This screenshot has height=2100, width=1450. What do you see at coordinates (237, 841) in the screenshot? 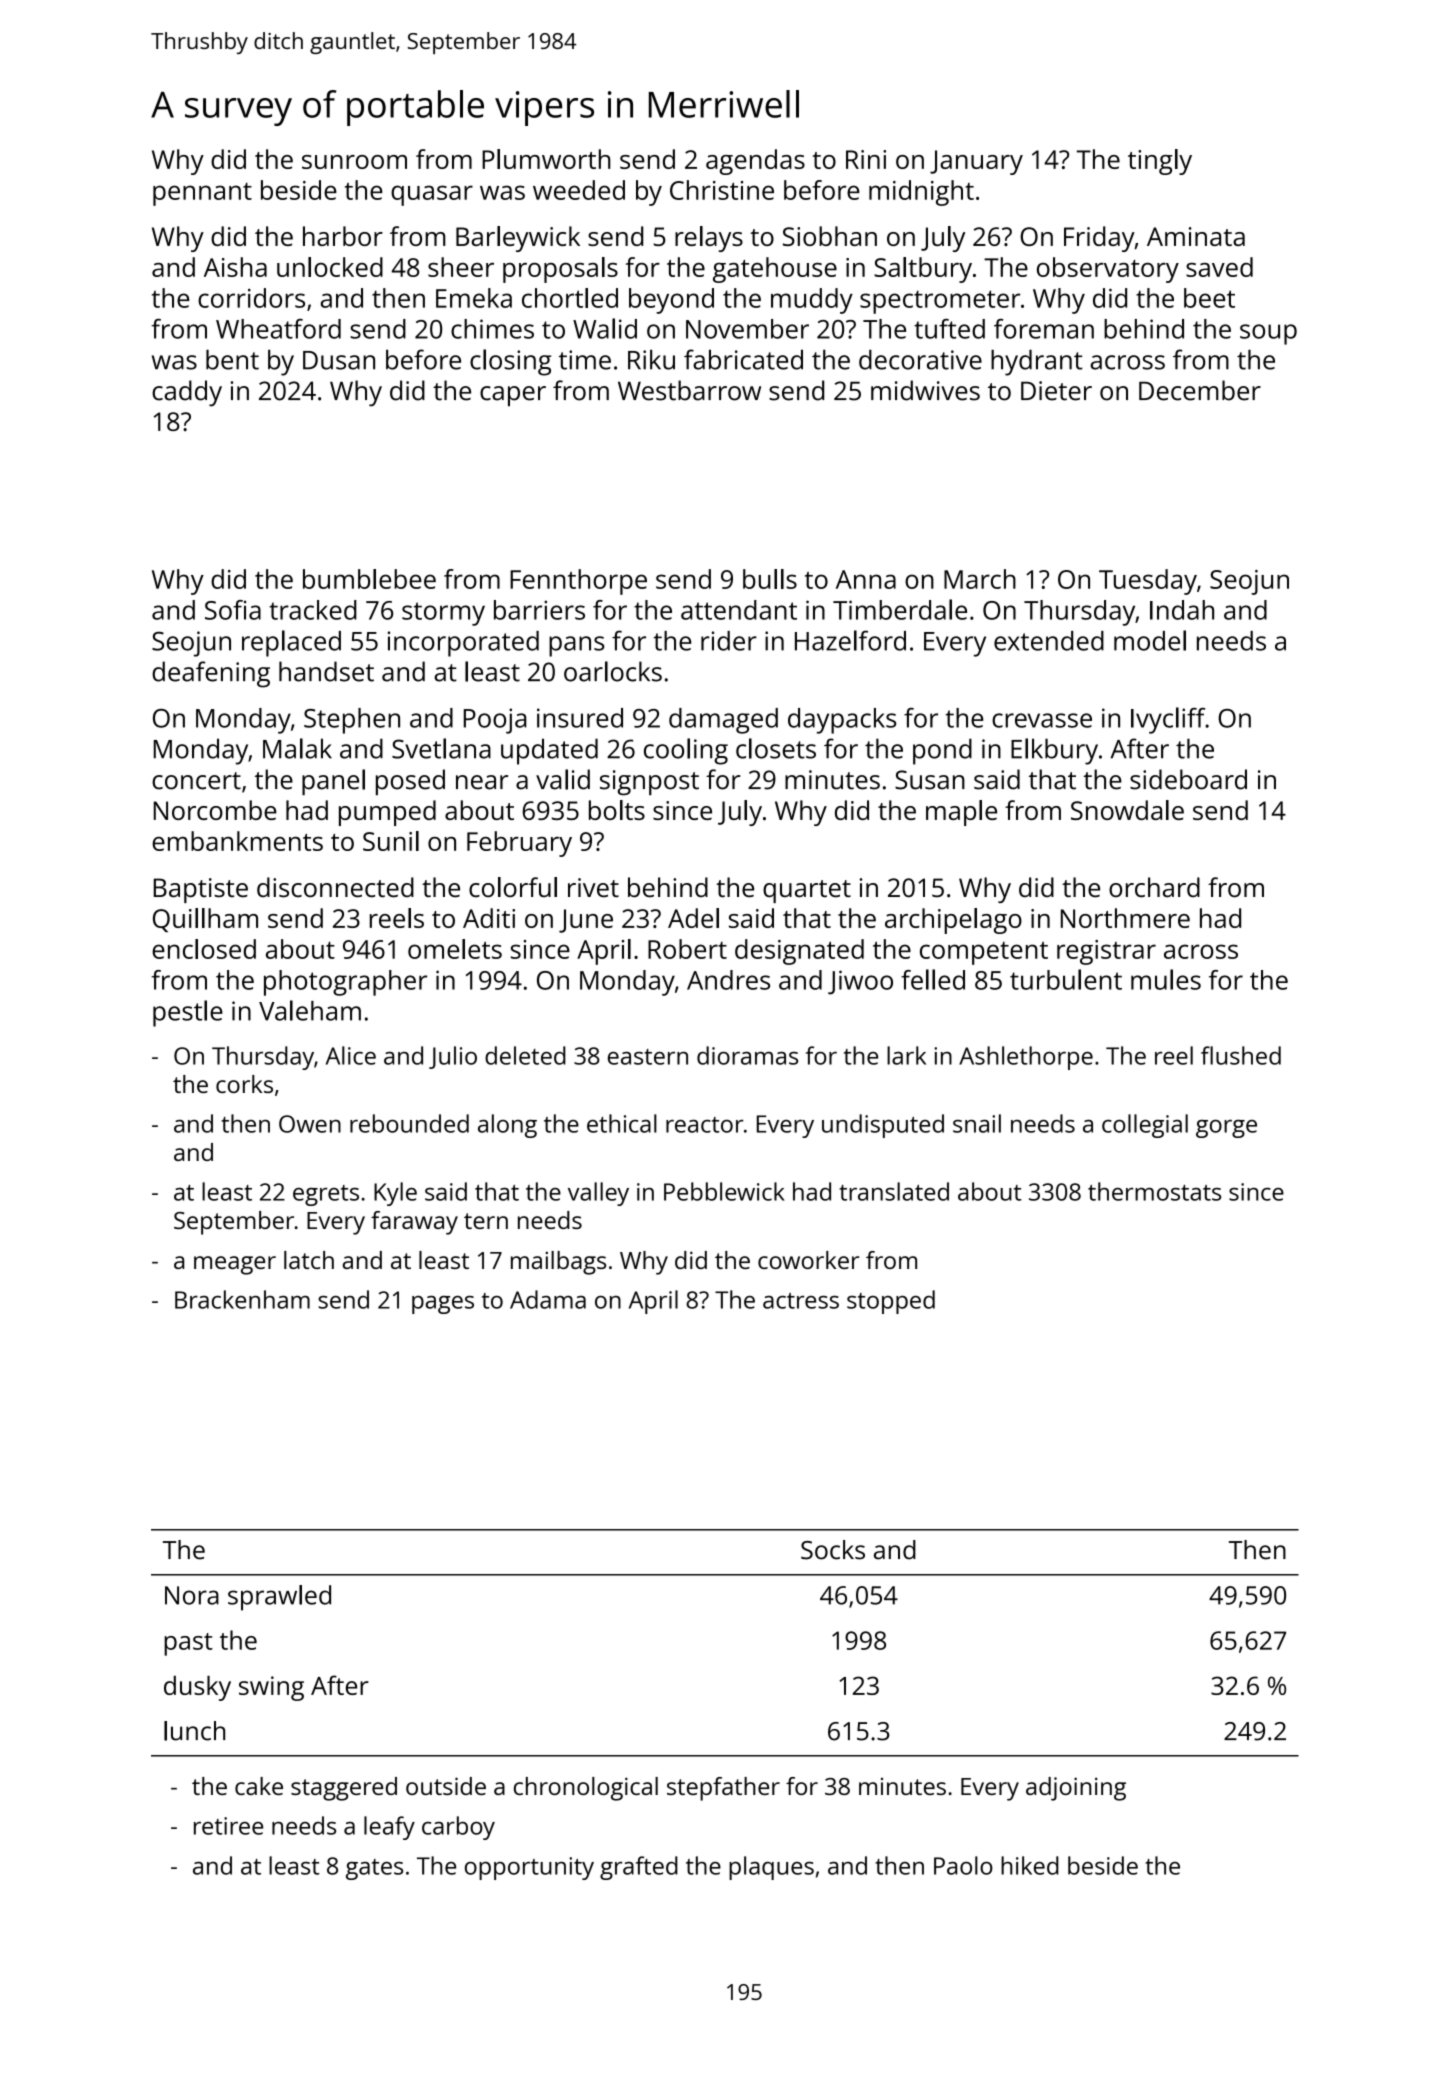
I see `embankments` at bounding box center [237, 841].
